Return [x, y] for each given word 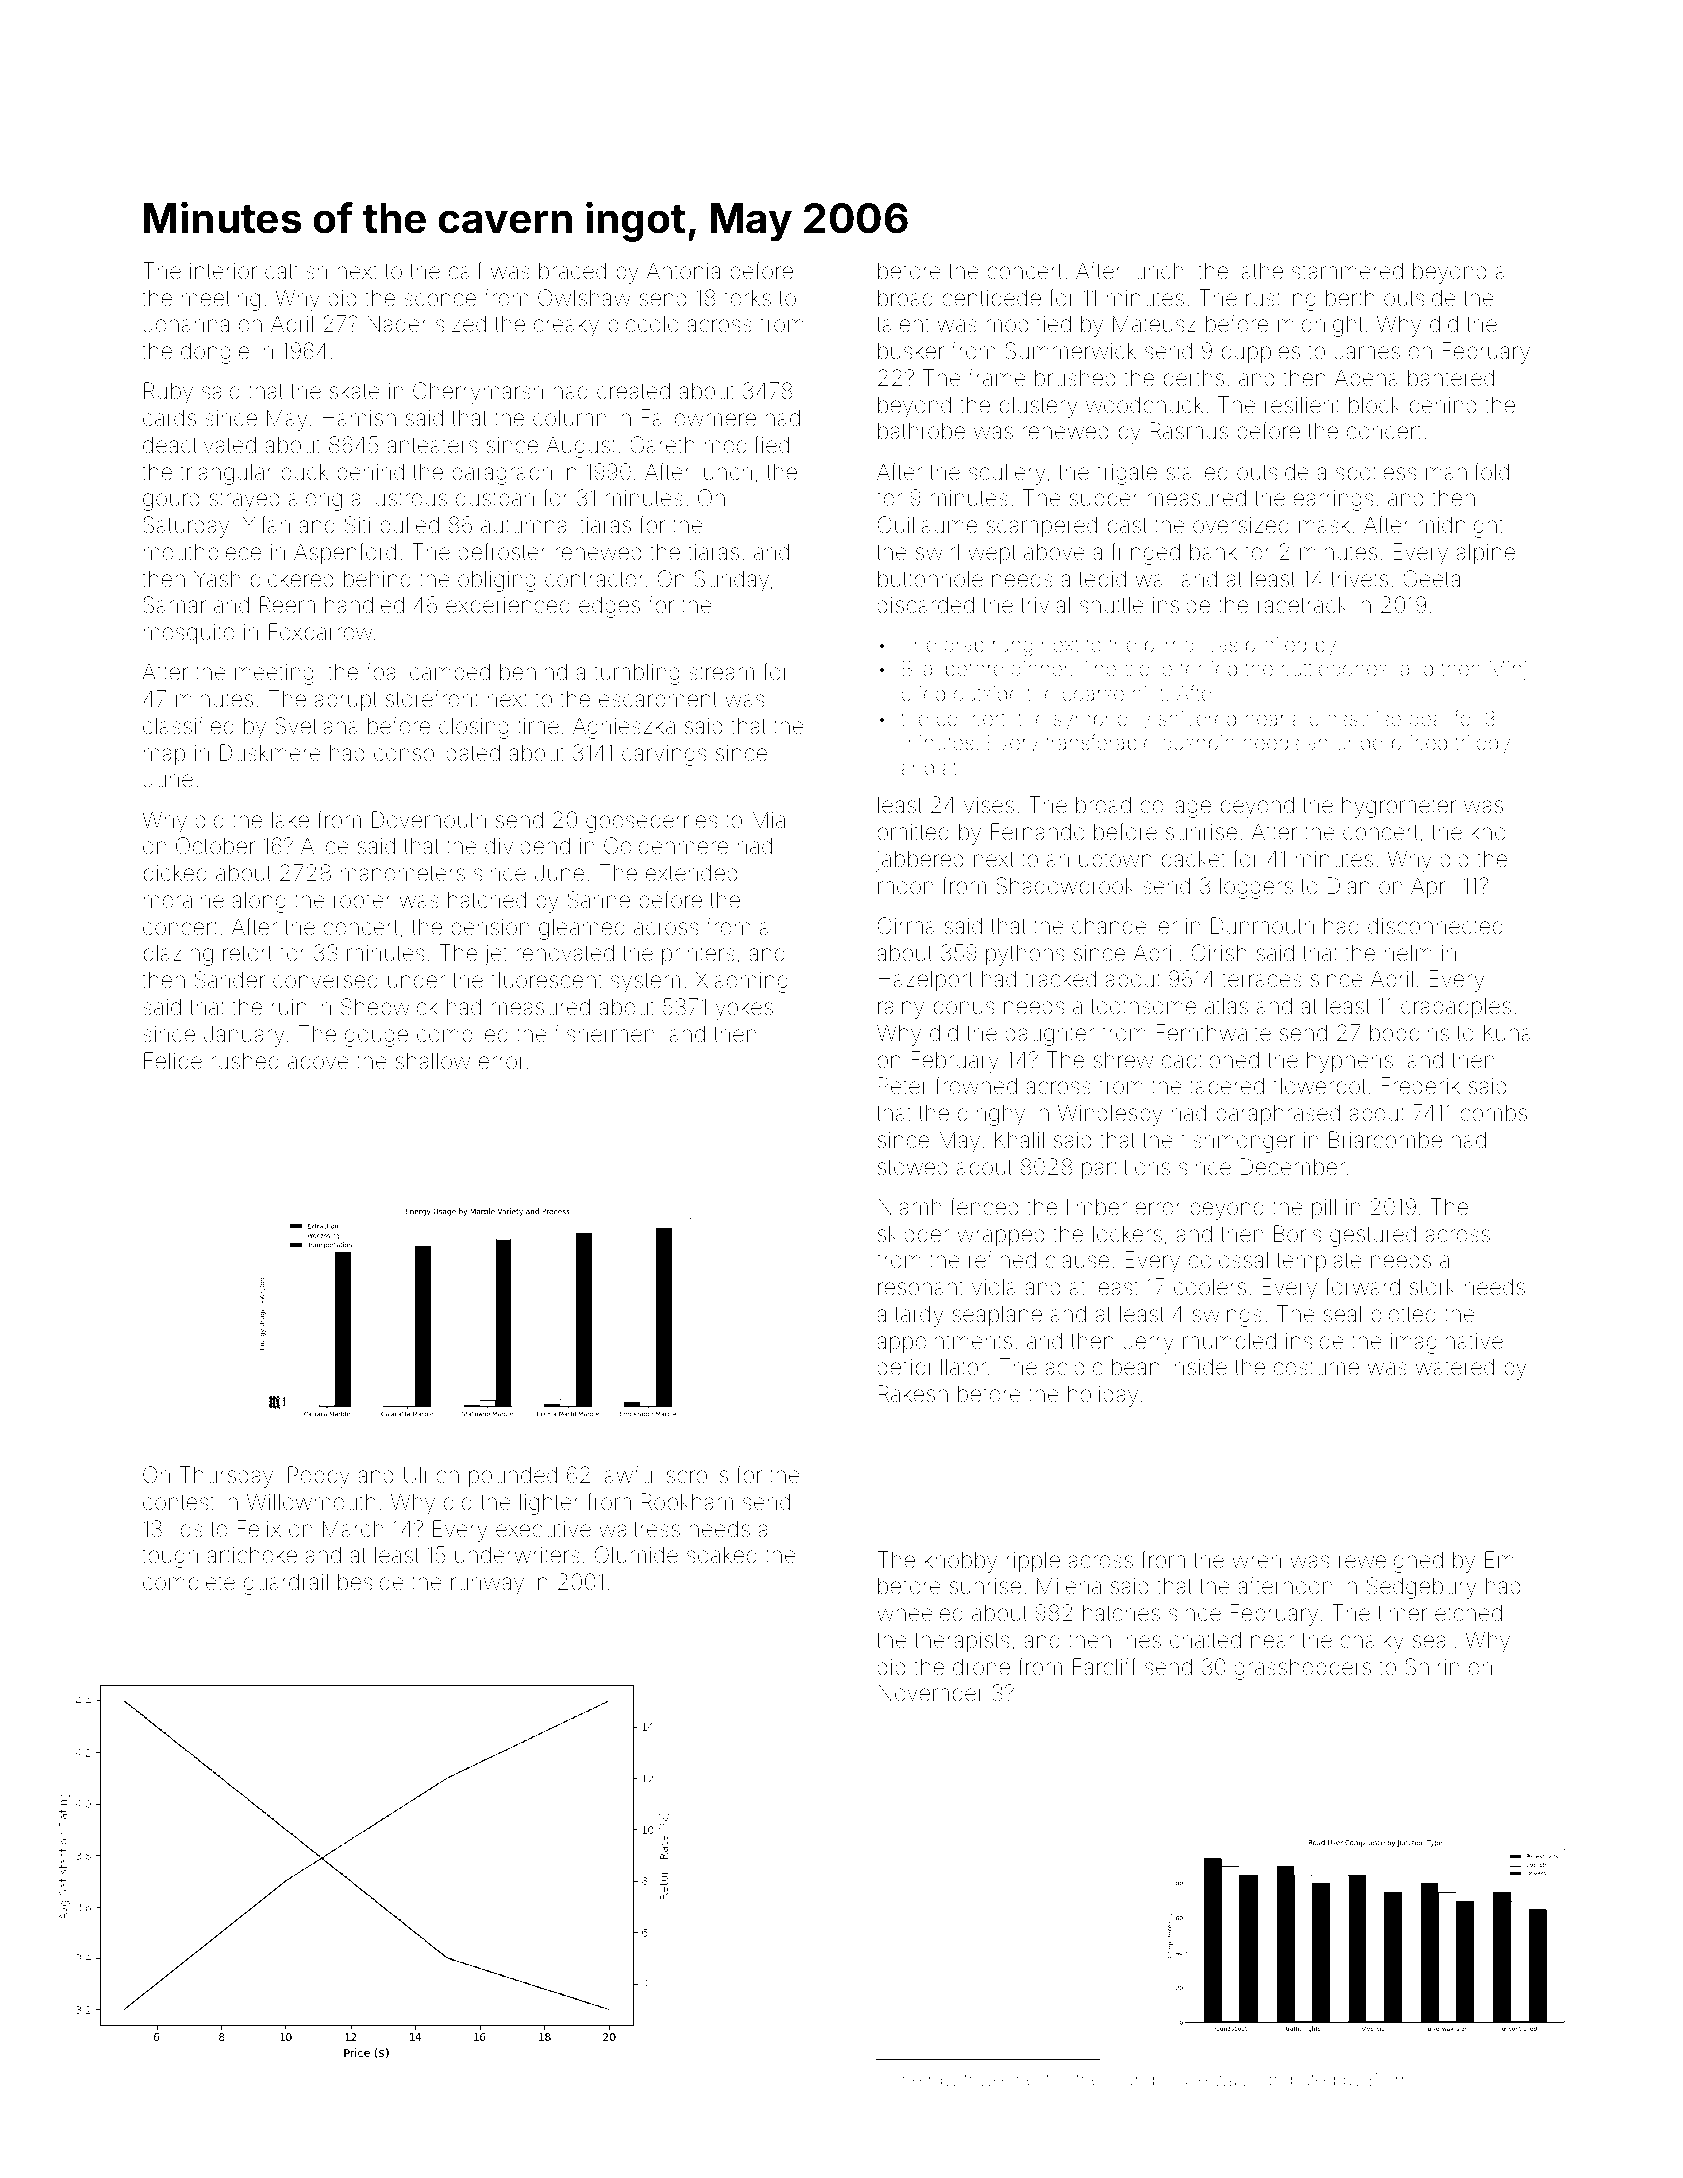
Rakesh [913, 1393]
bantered [1451, 378]
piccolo [643, 325]
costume [1316, 1368]
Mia [768, 819]
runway [487, 1586]
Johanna [186, 324]
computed [1294, 2081]
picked [175, 875]
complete [189, 1584]
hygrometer [1399, 807]
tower [986, 2080]
